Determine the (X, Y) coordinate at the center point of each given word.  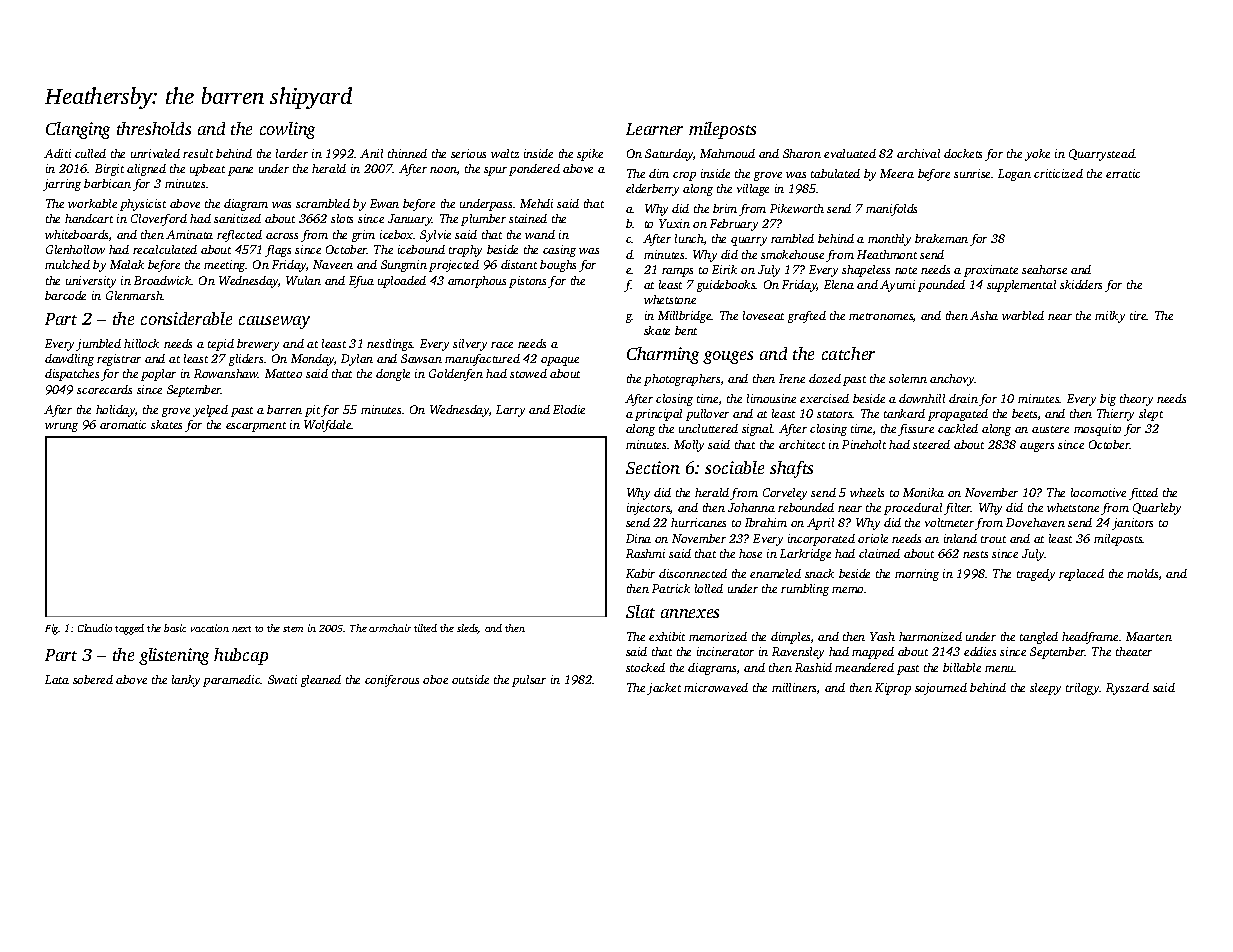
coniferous (392, 681)
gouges (728, 357)
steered (931, 444)
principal (658, 415)
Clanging (78, 130)
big (1108, 400)
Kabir (640, 573)
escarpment (256, 427)
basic (175, 628)
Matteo (283, 373)
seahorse (1044, 269)
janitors (1132, 524)
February (734, 225)
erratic (1123, 173)
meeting (225, 266)
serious (468, 153)
